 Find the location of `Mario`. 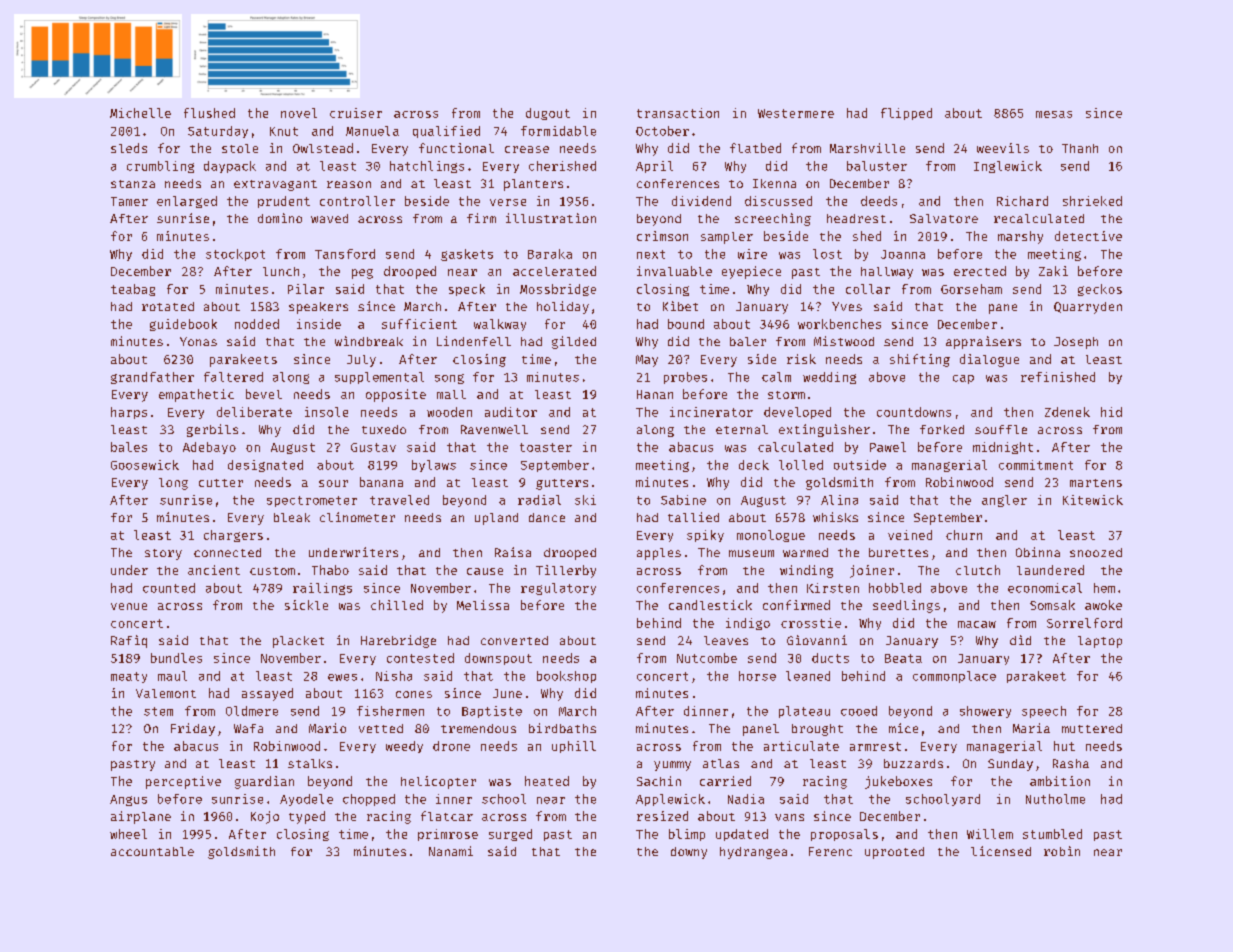

Mario is located at coordinates (327, 728).
